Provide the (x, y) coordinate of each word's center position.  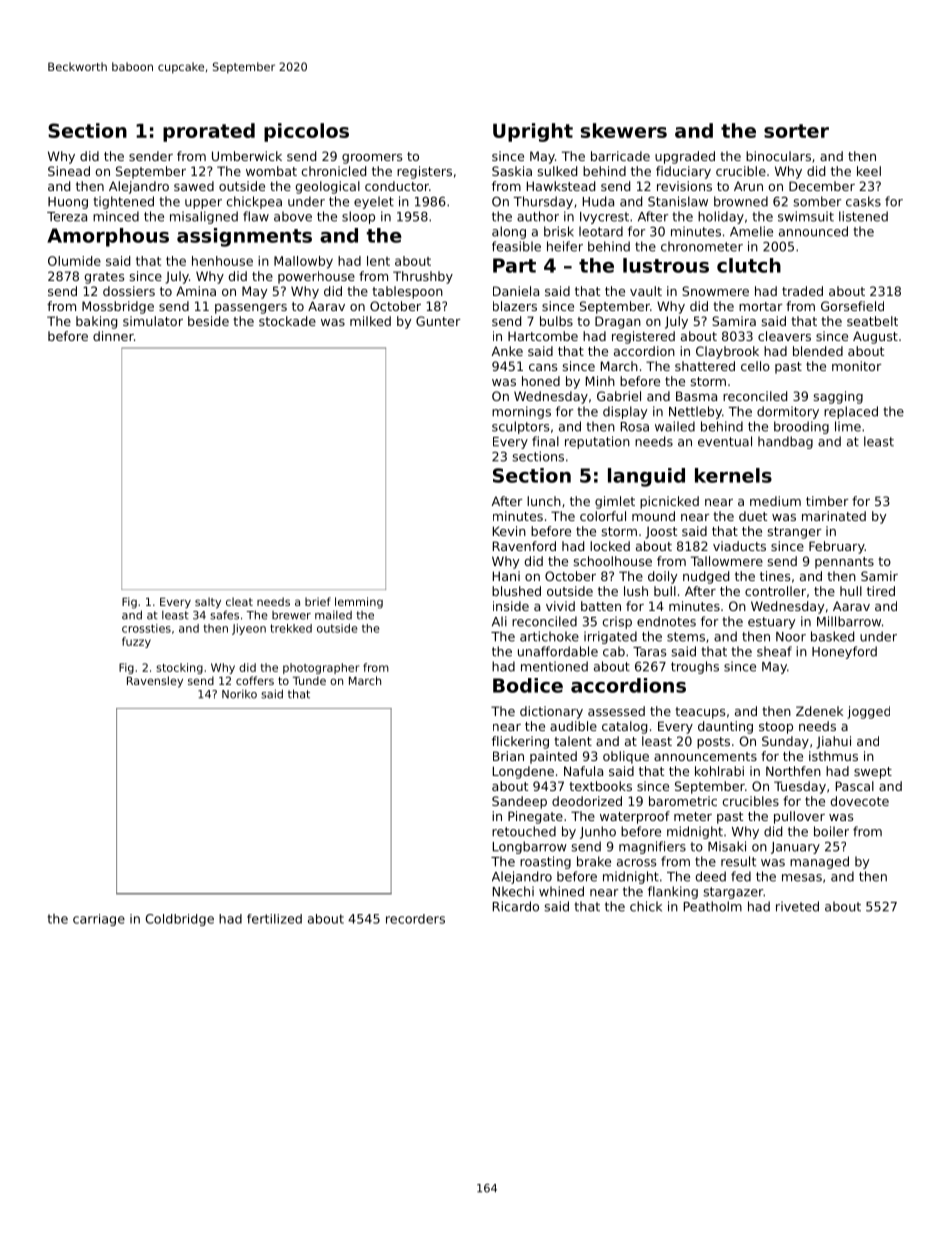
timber (827, 501)
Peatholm (713, 906)
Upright (533, 132)
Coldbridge (179, 920)
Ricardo (516, 906)
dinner (113, 336)
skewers (624, 130)
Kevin (509, 531)
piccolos (306, 132)
